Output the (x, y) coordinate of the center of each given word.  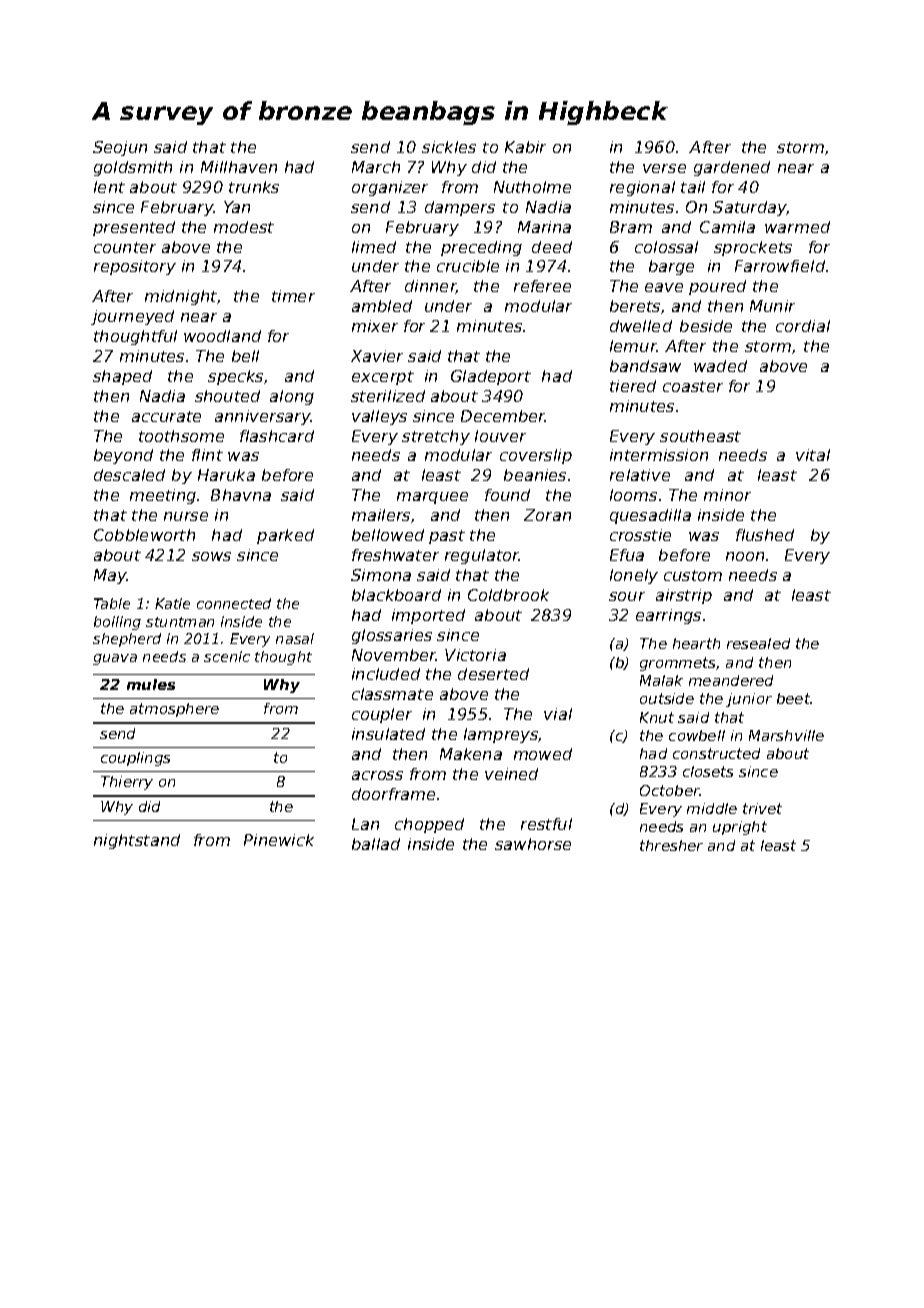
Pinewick (279, 840)
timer (293, 296)
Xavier (377, 356)
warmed (797, 227)
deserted (493, 674)
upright (740, 828)
